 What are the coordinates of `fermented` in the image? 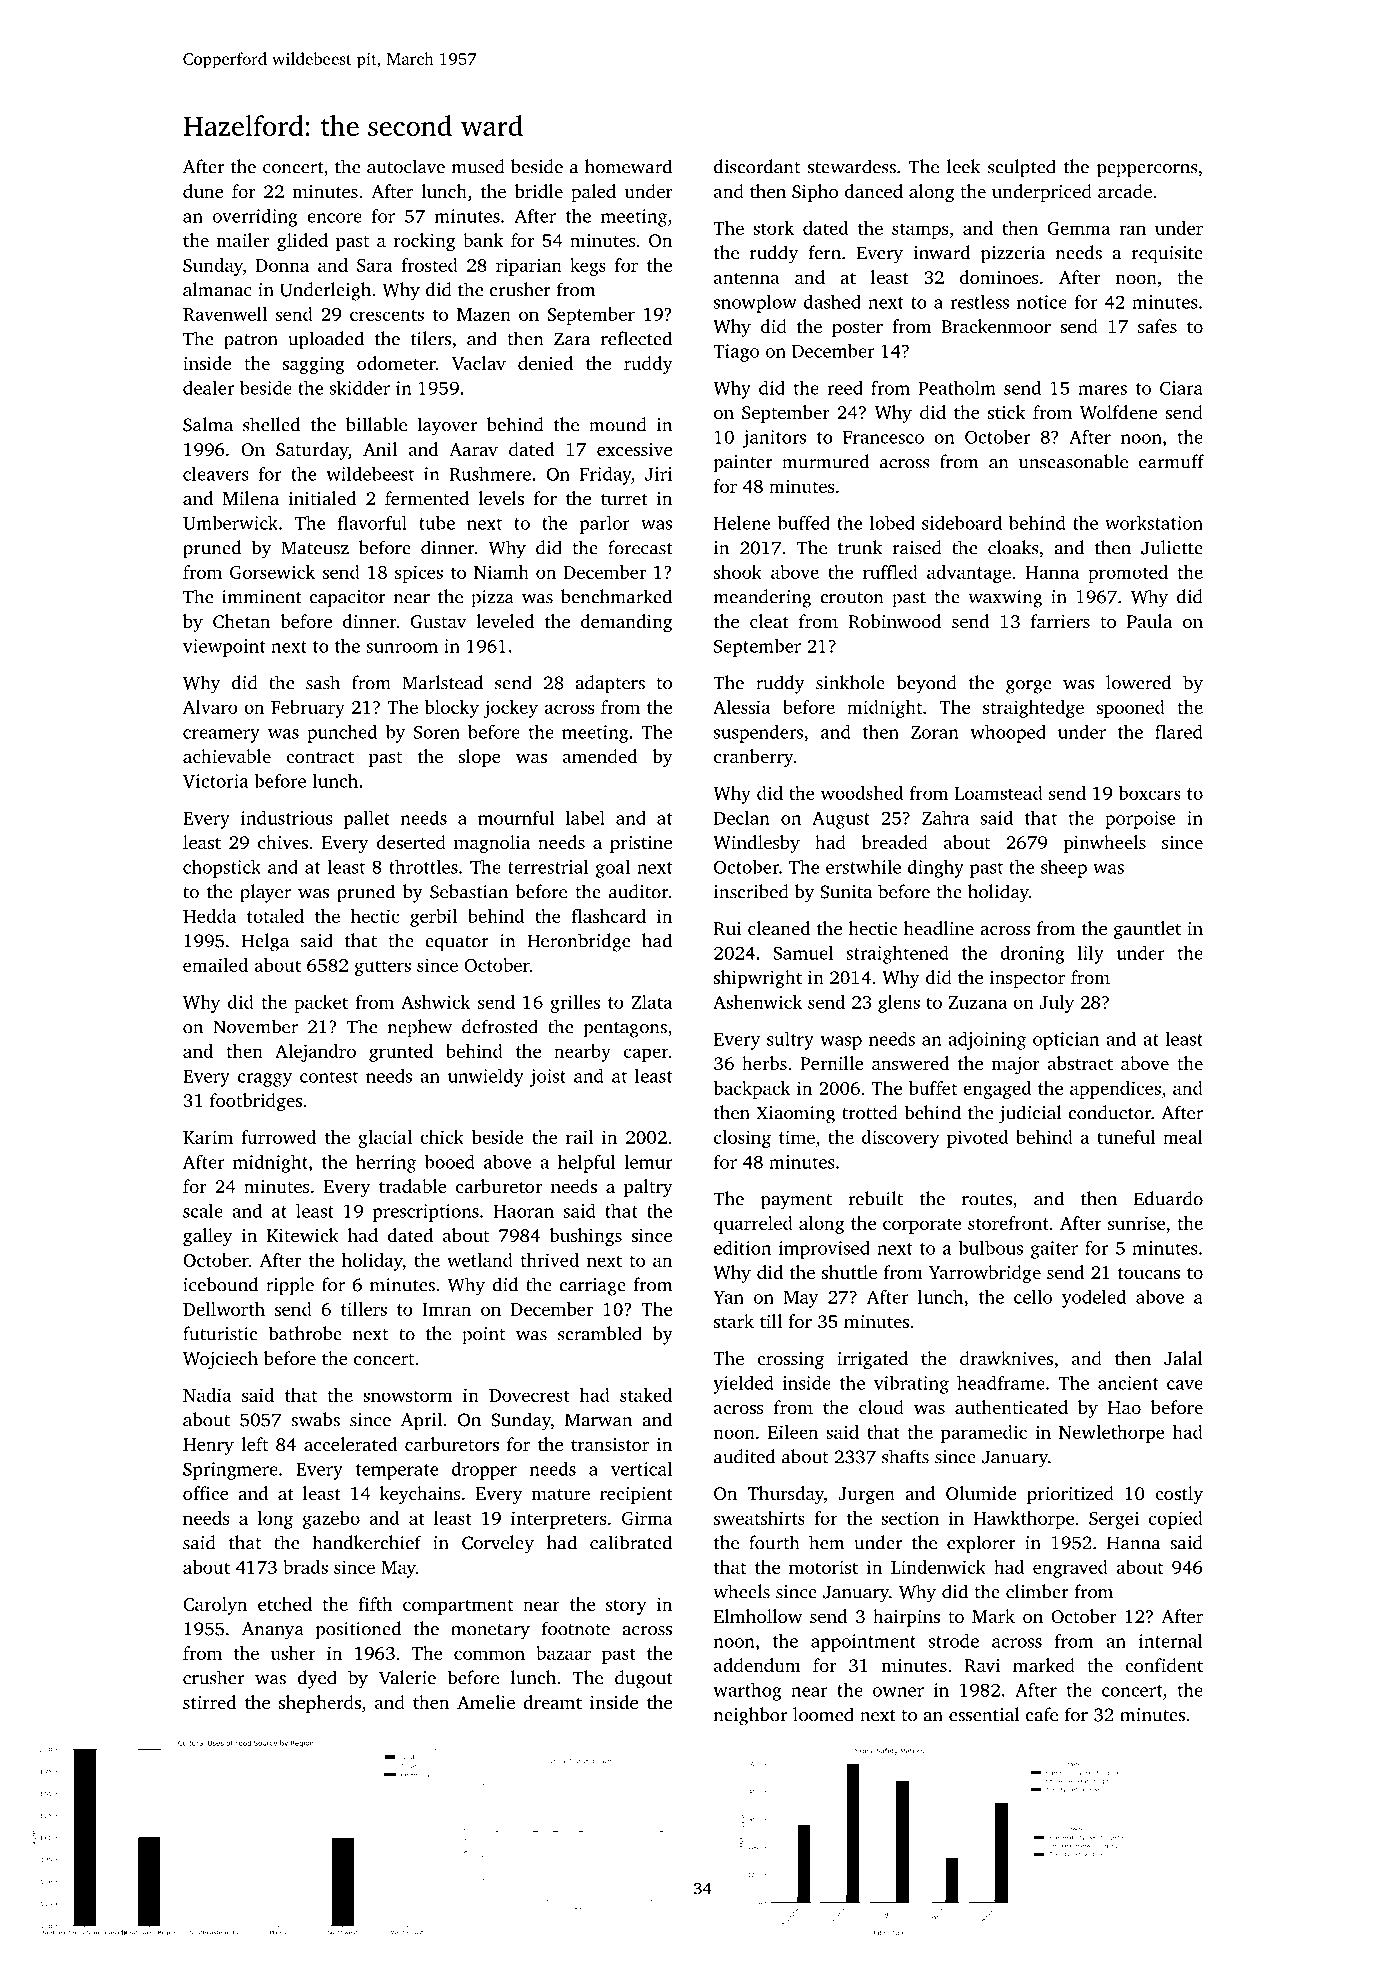 It's located at (427, 498).
